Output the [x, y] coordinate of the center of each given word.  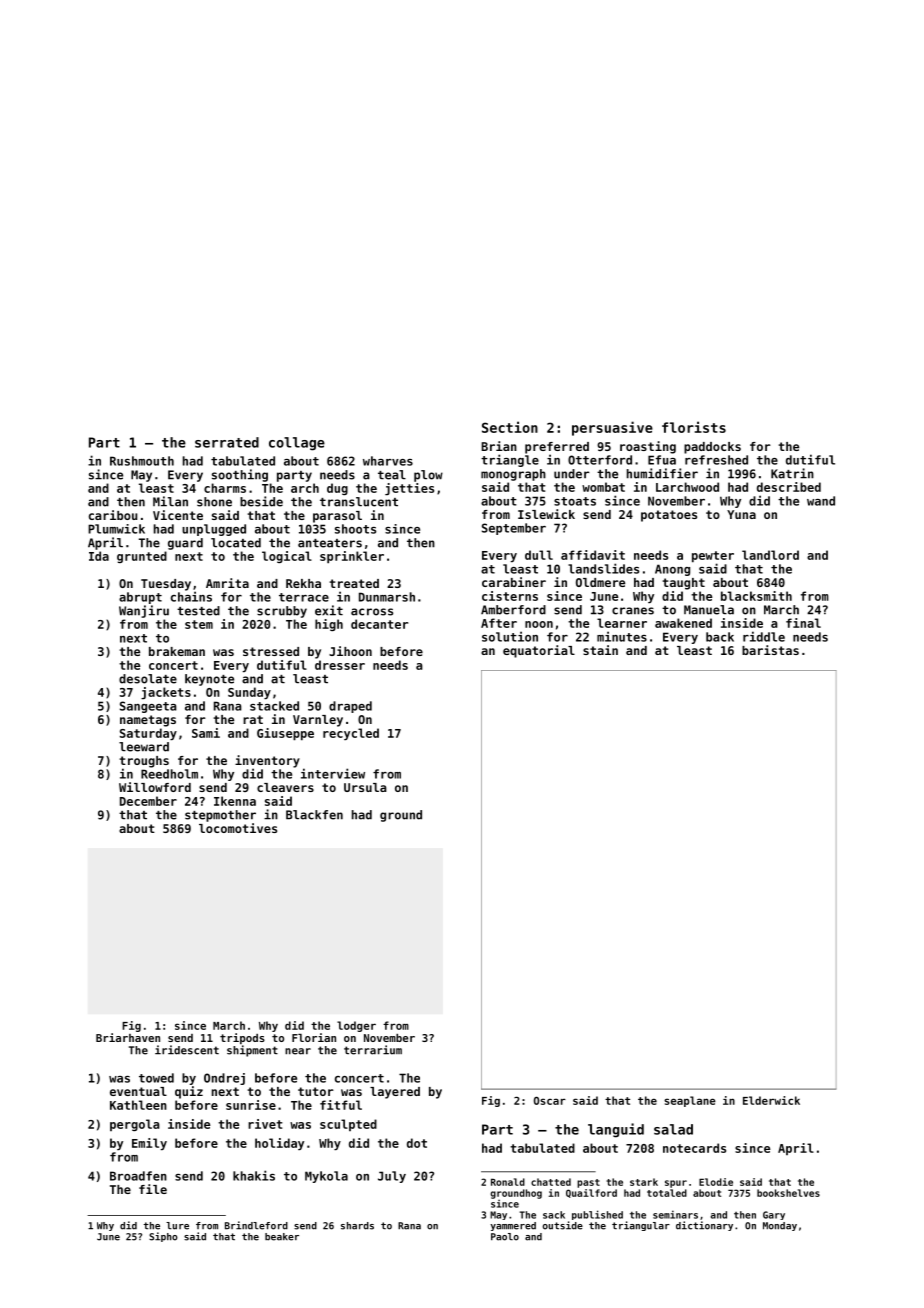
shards [357, 1226]
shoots [355, 529]
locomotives [238, 828]
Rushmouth [142, 461]
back [720, 637]
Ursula [365, 787]
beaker [282, 1237]
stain [600, 650]
